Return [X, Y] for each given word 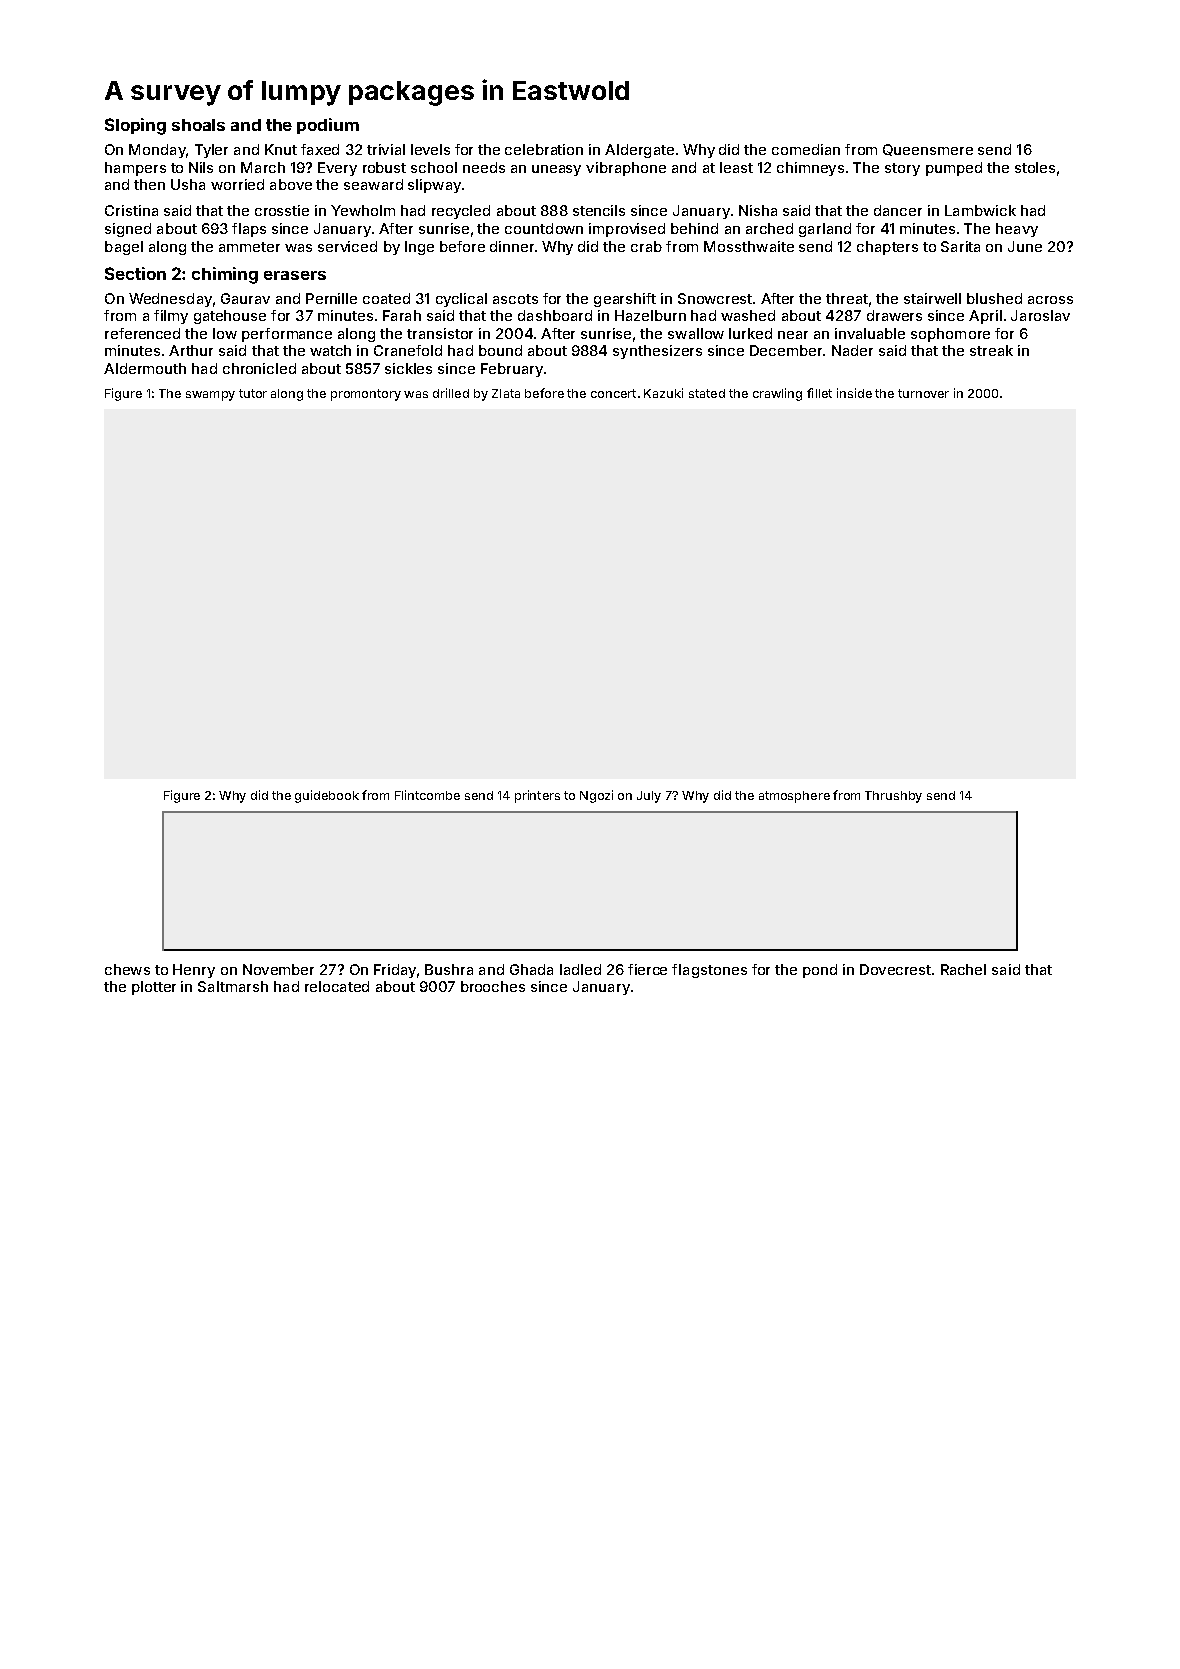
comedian [806, 149]
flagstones [709, 971]
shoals [198, 125]
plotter [154, 988]
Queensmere [928, 150]
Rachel [963, 969]
